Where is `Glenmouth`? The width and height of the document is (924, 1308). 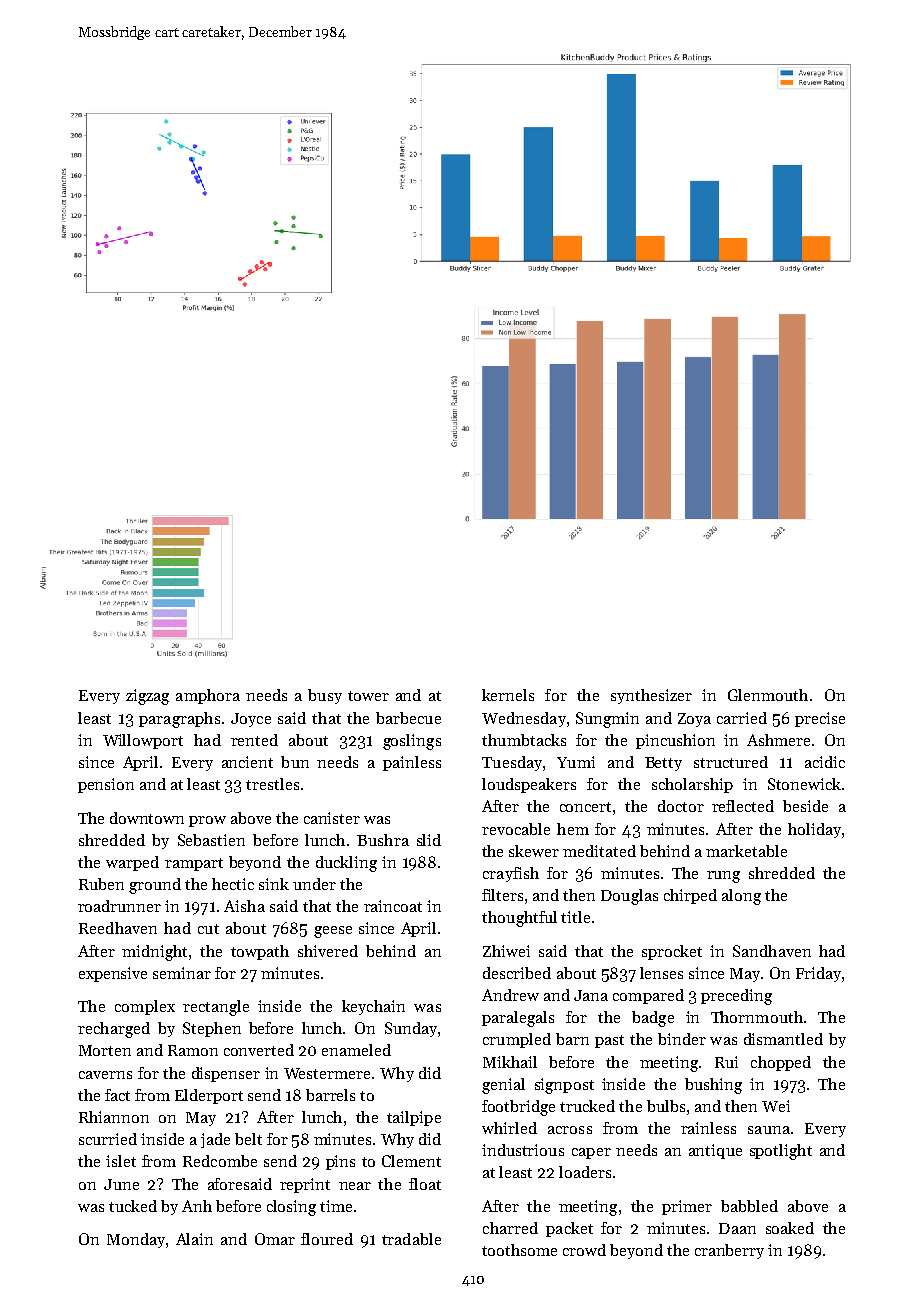
Glenmouth is located at coordinates (768, 695).
